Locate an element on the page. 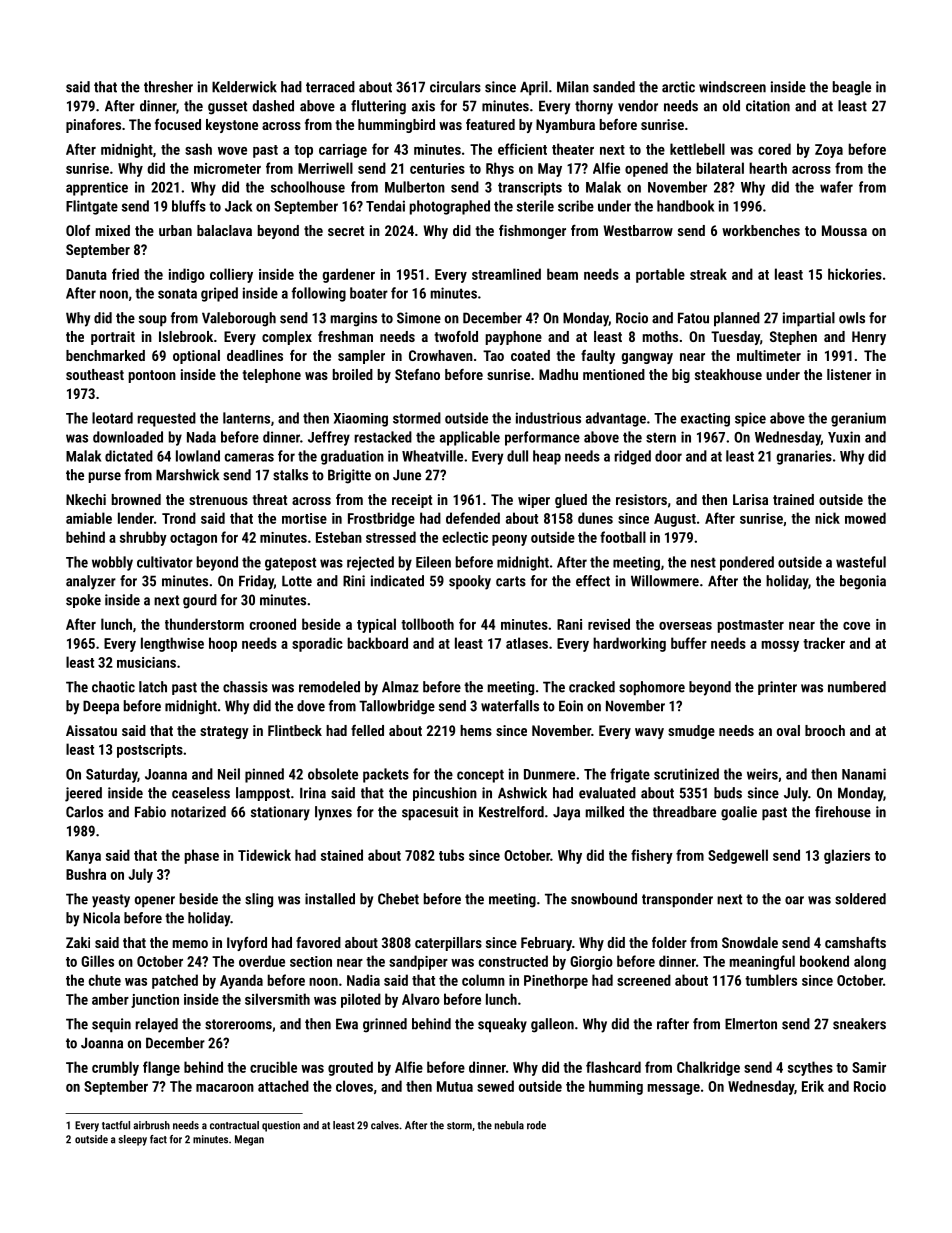  faulty is located at coordinates (598, 357).
